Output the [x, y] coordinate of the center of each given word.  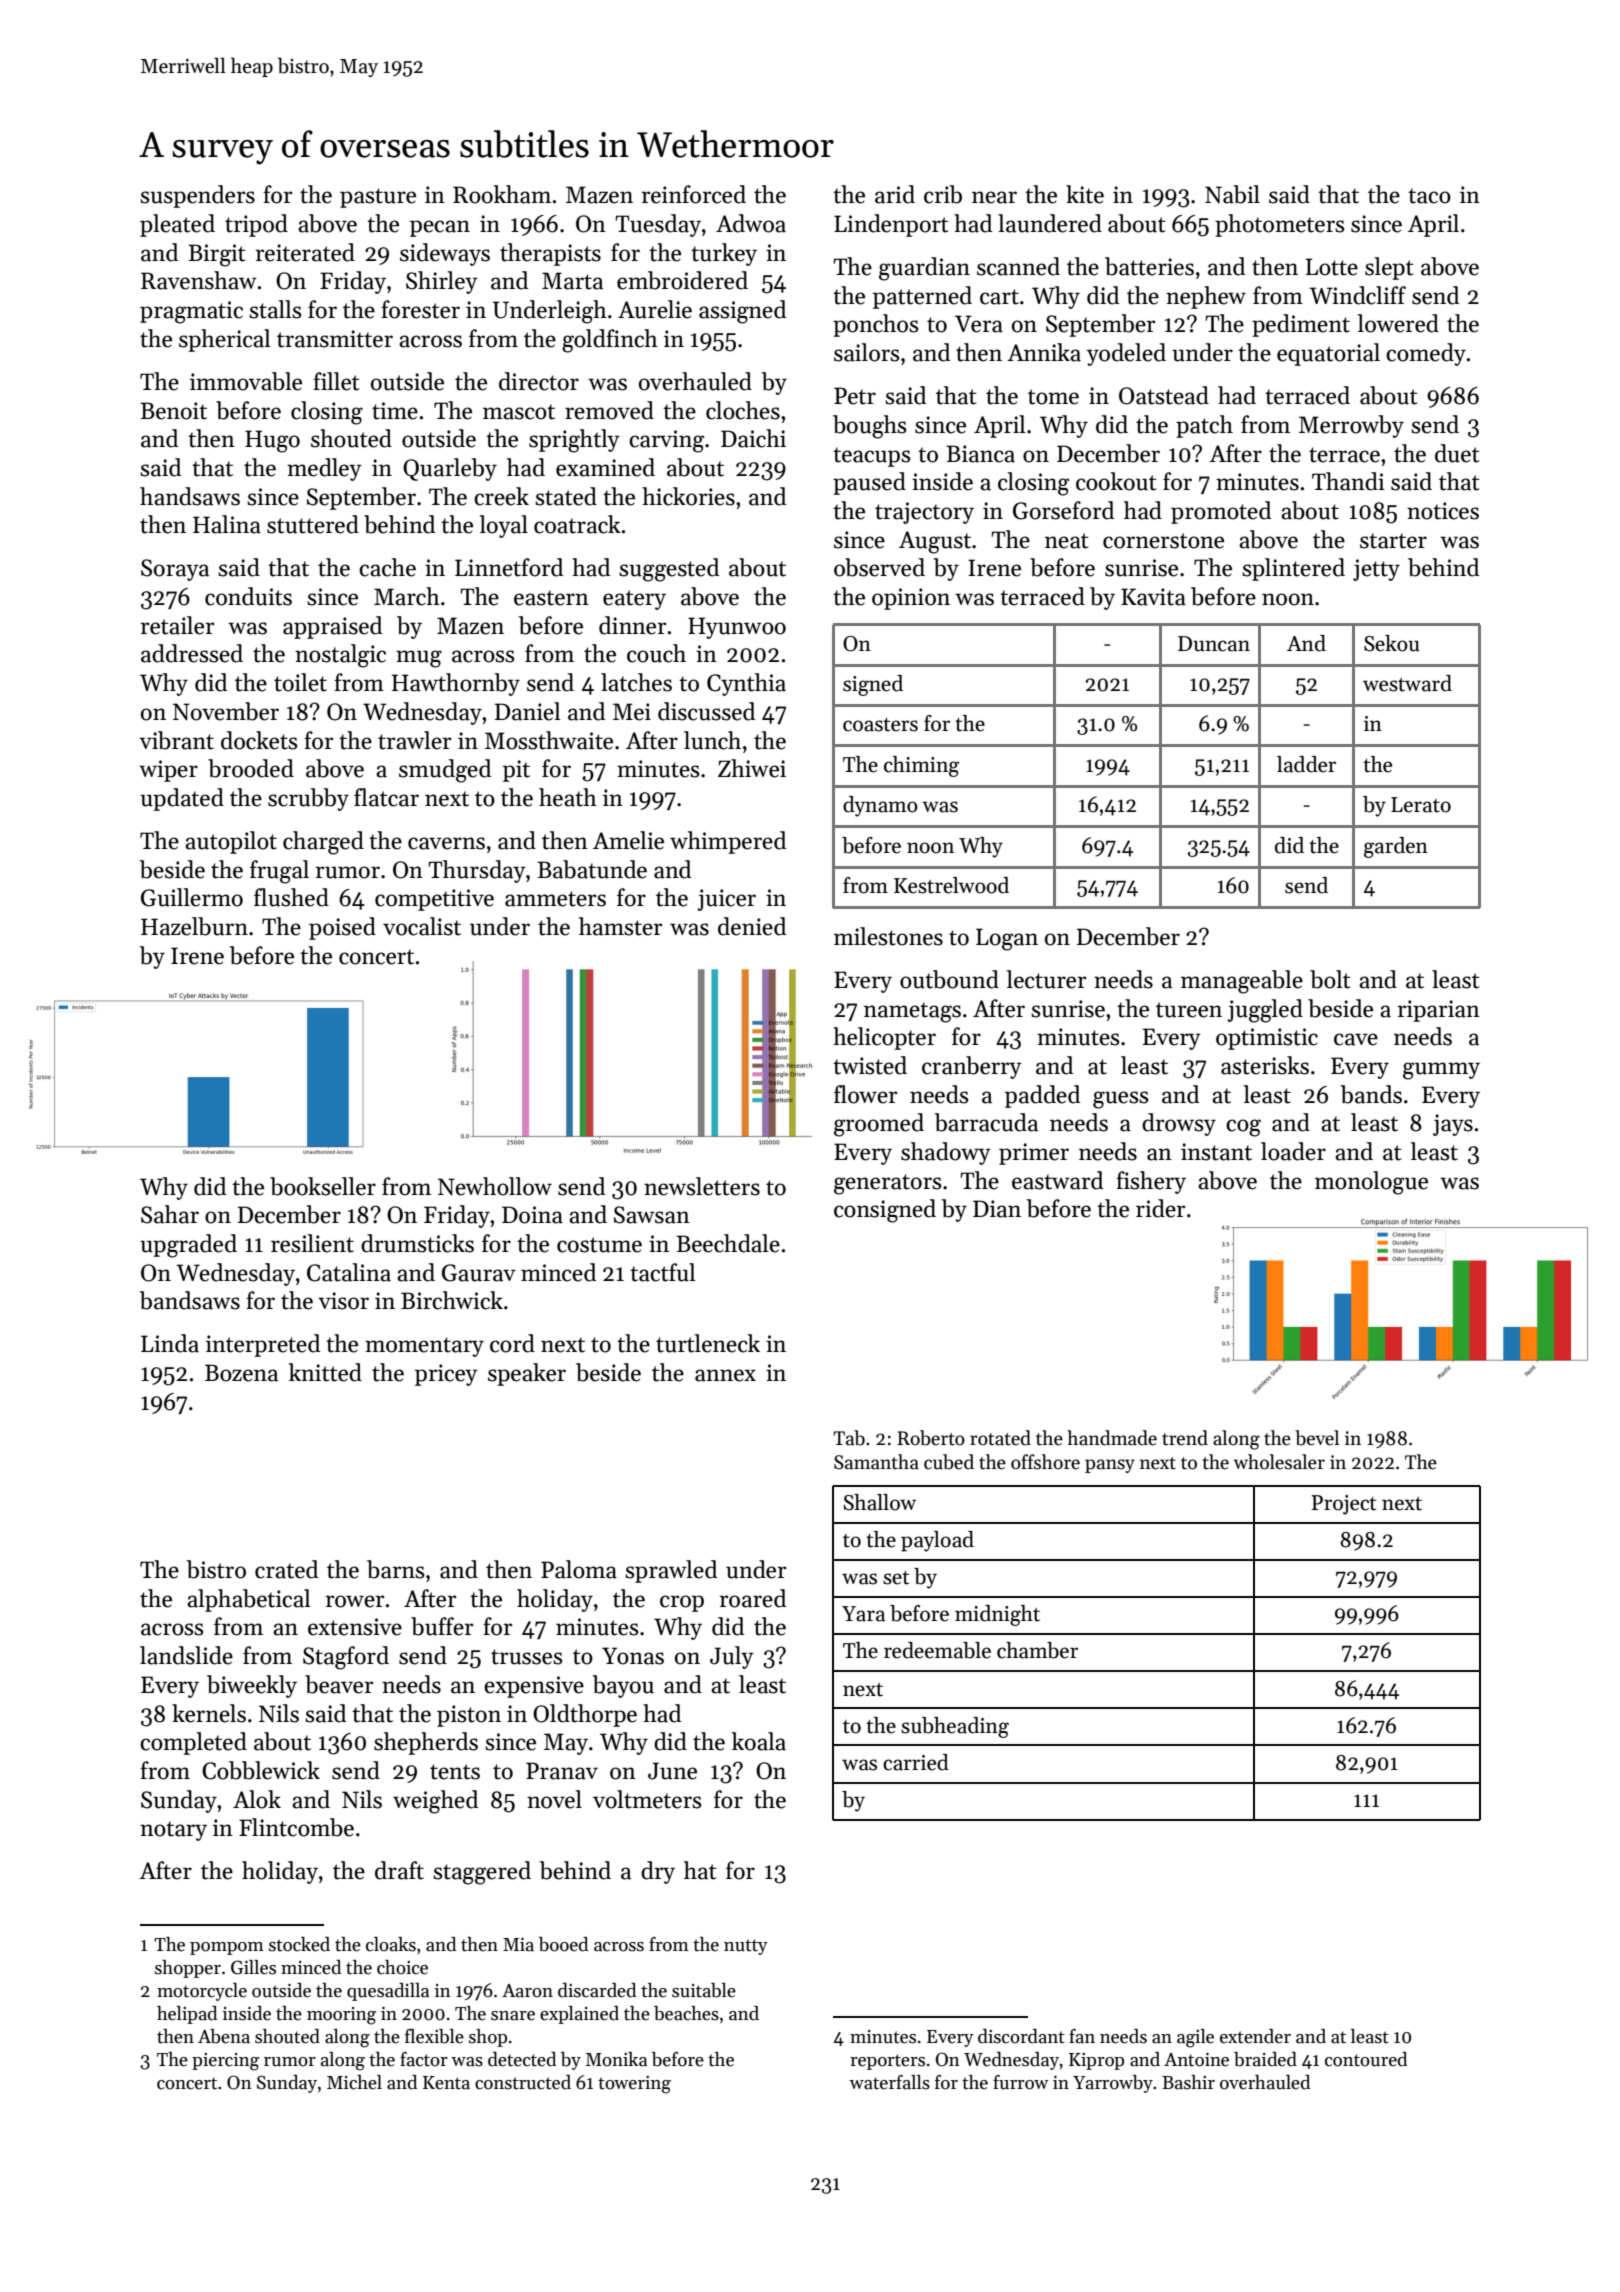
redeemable [937, 1650]
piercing [225, 2062]
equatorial [1328, 354]
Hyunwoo [737, 628]
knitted [325, 1372]
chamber [1037, 1650]
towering [634, 2085]
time [395, 411]
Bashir [1188, 2082]
